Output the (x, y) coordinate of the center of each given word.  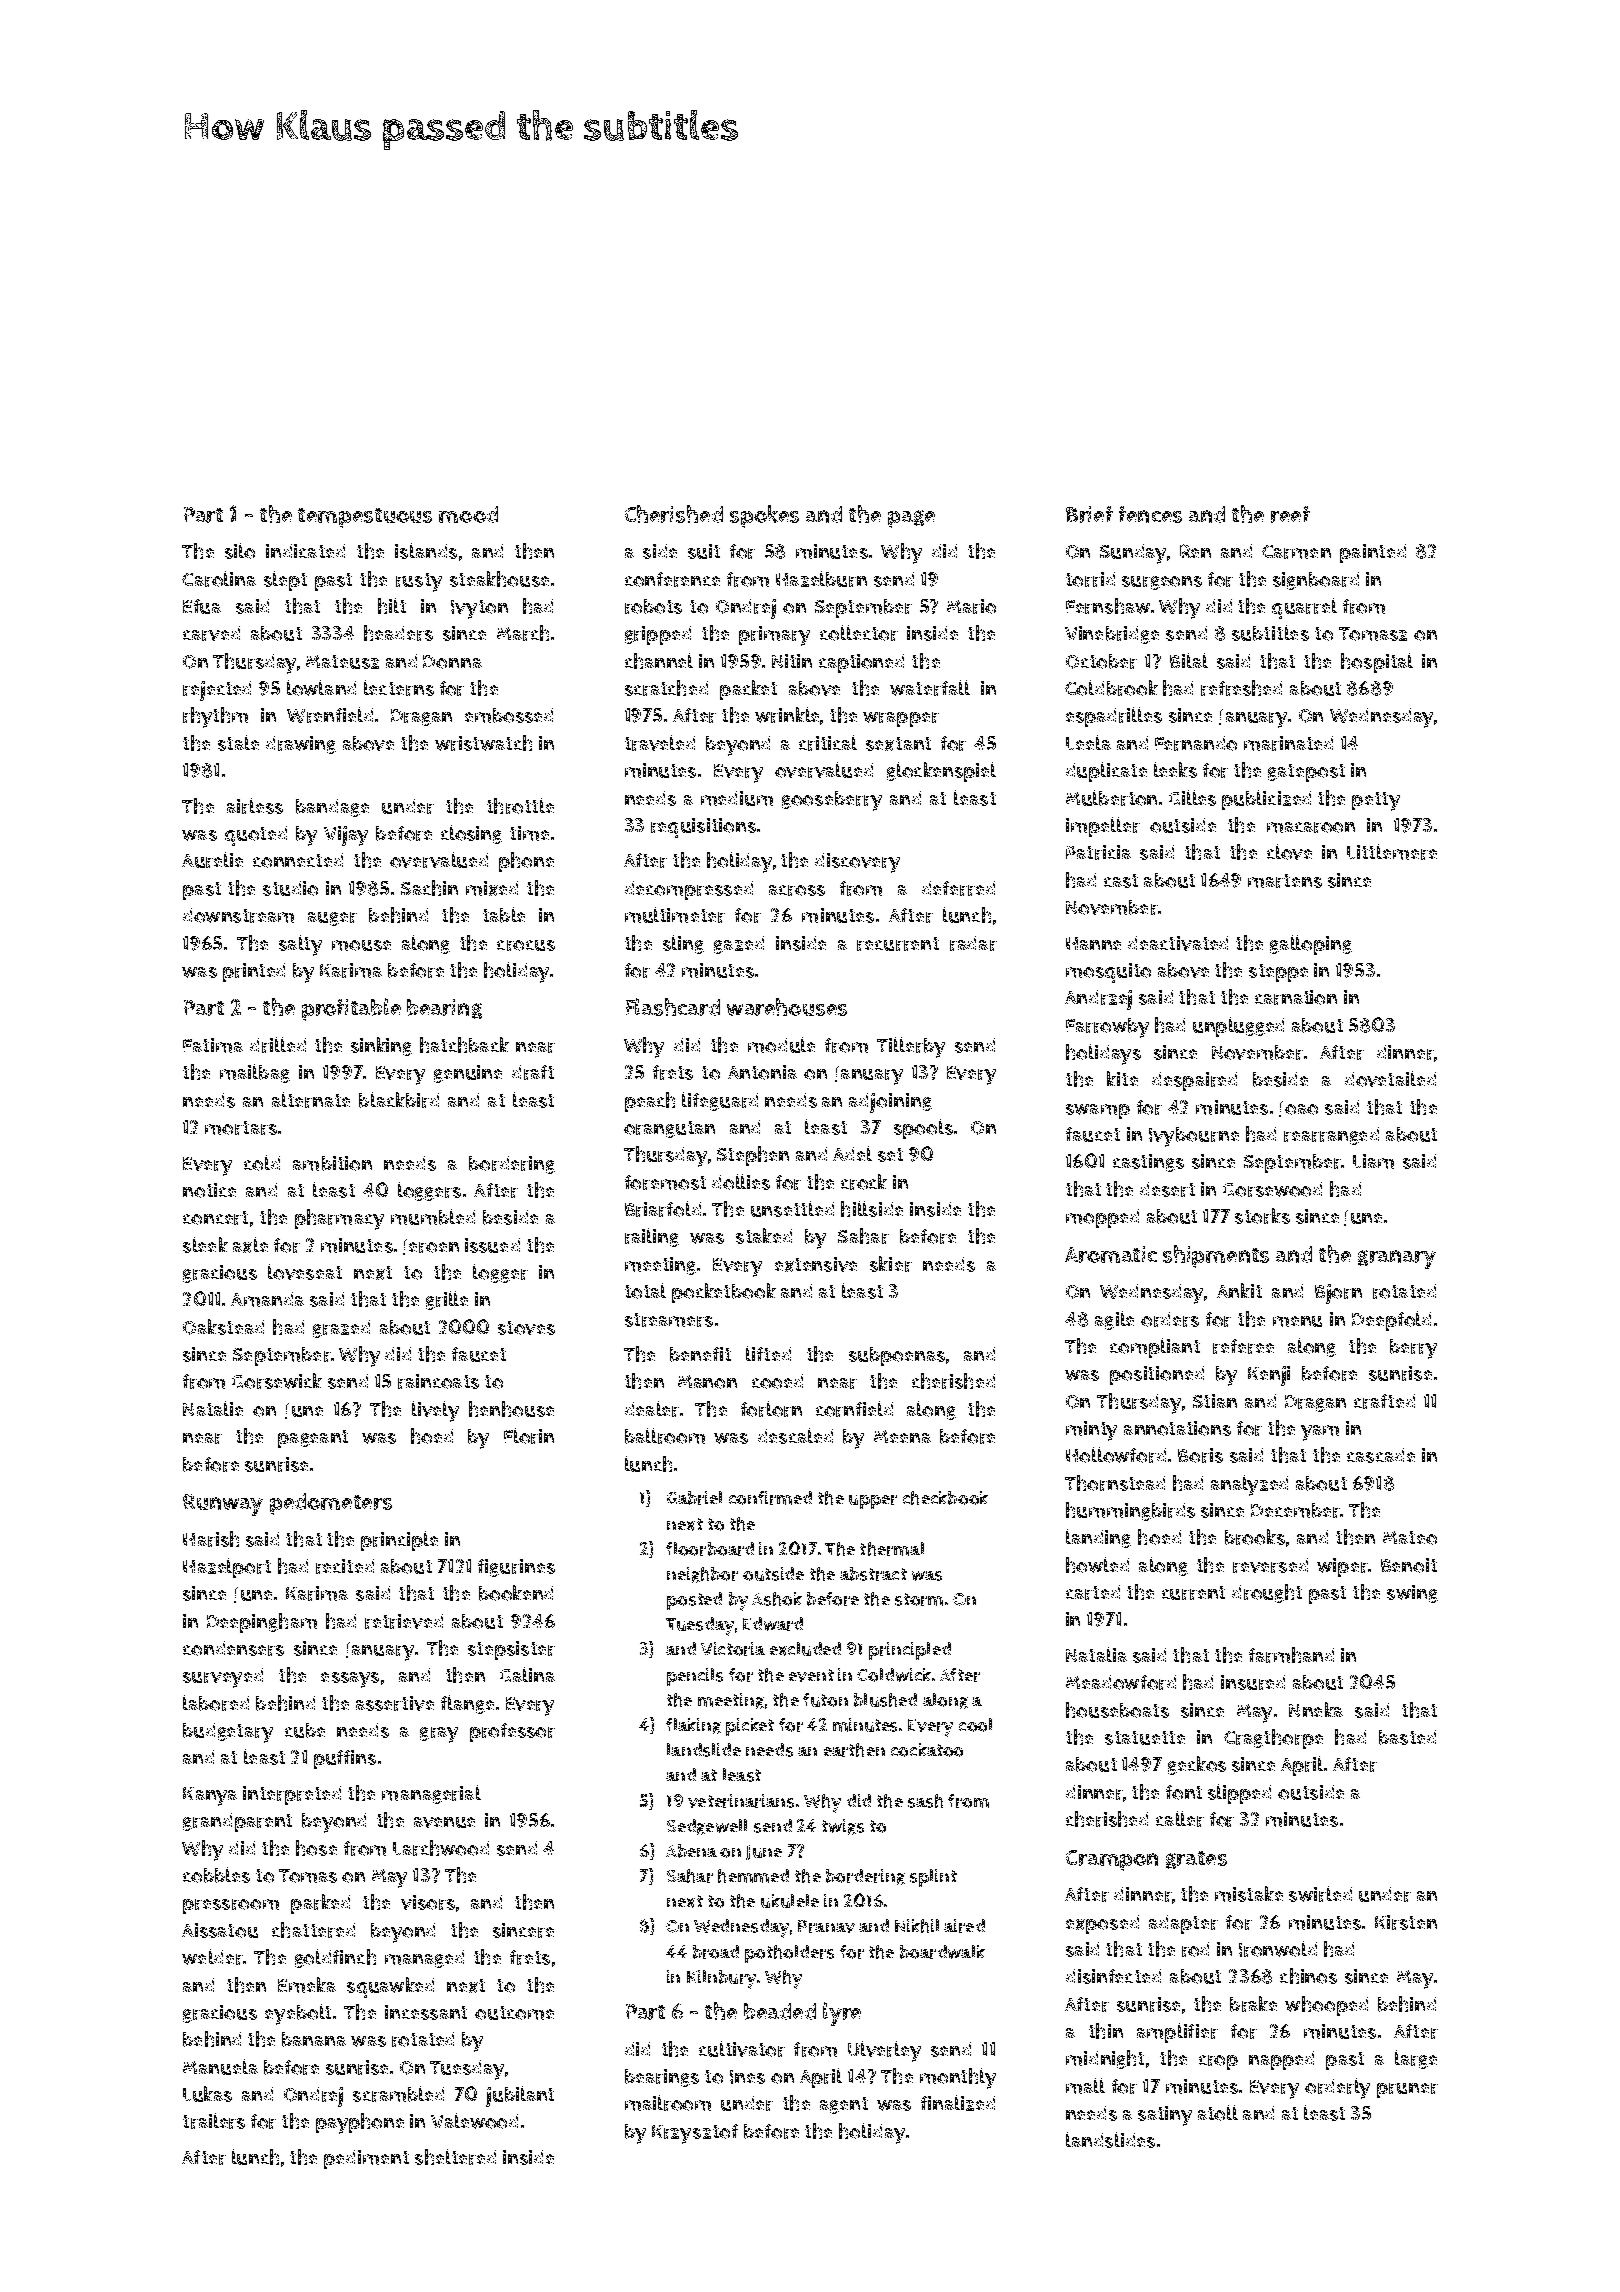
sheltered (455, 2157)
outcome (514, 2013)
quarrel (1304, 608)
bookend (516, 1593)
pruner (1407, 2090)
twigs (843, 1827)
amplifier (1177, 2033)
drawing (301, 745)
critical (828, 743)
